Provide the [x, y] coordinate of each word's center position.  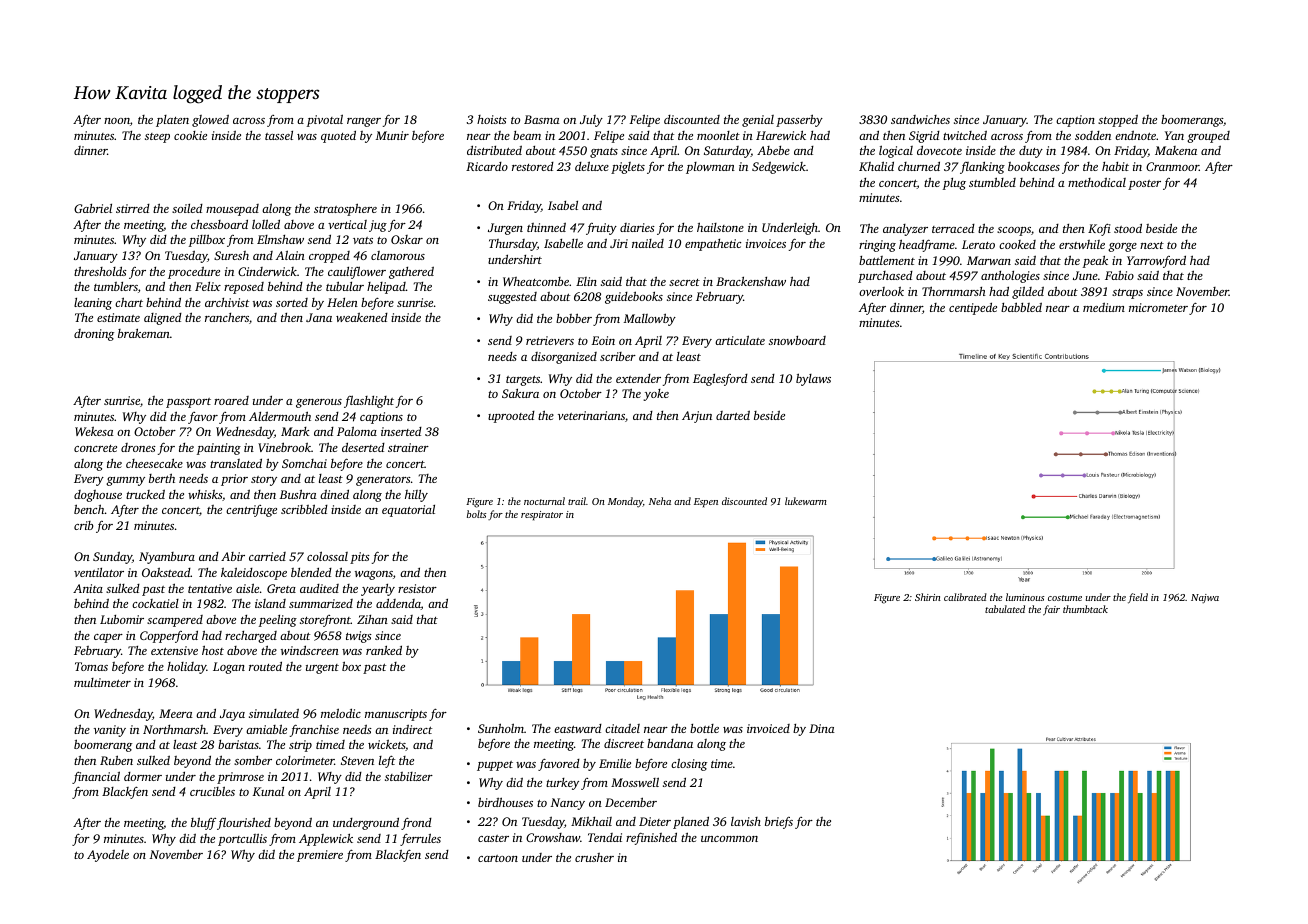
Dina [822, 728]
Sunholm [501, 728]
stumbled [992, 182]
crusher [594, 857]
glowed [210, 120]
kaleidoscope [254, 573]
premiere [320, 856]
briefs [779, 823]
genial [758, 121]
